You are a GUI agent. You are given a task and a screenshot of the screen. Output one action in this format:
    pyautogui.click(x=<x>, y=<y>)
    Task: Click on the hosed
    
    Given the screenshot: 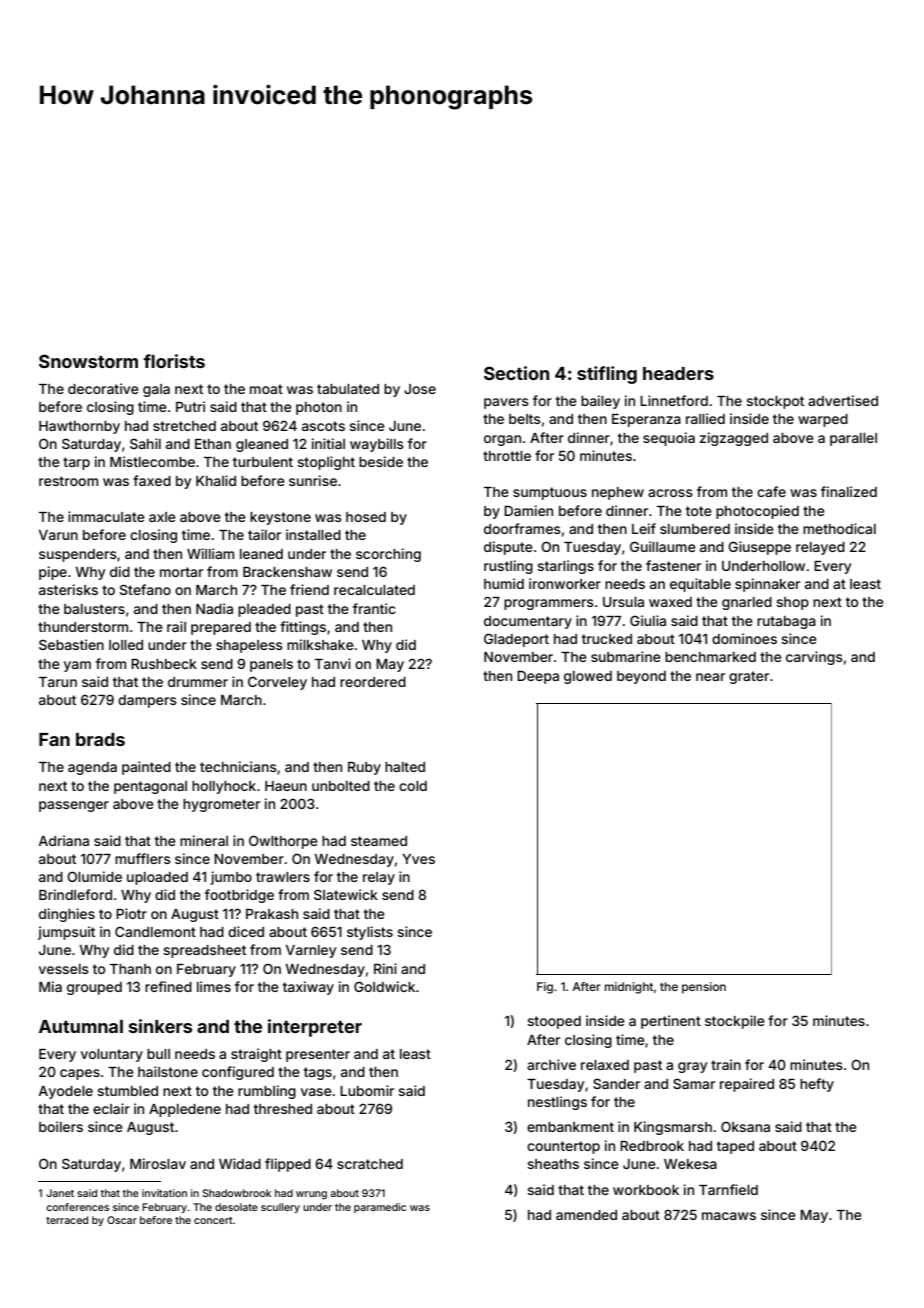 What is the action you would take?
    pyautogui.click(x=366, y=517)
